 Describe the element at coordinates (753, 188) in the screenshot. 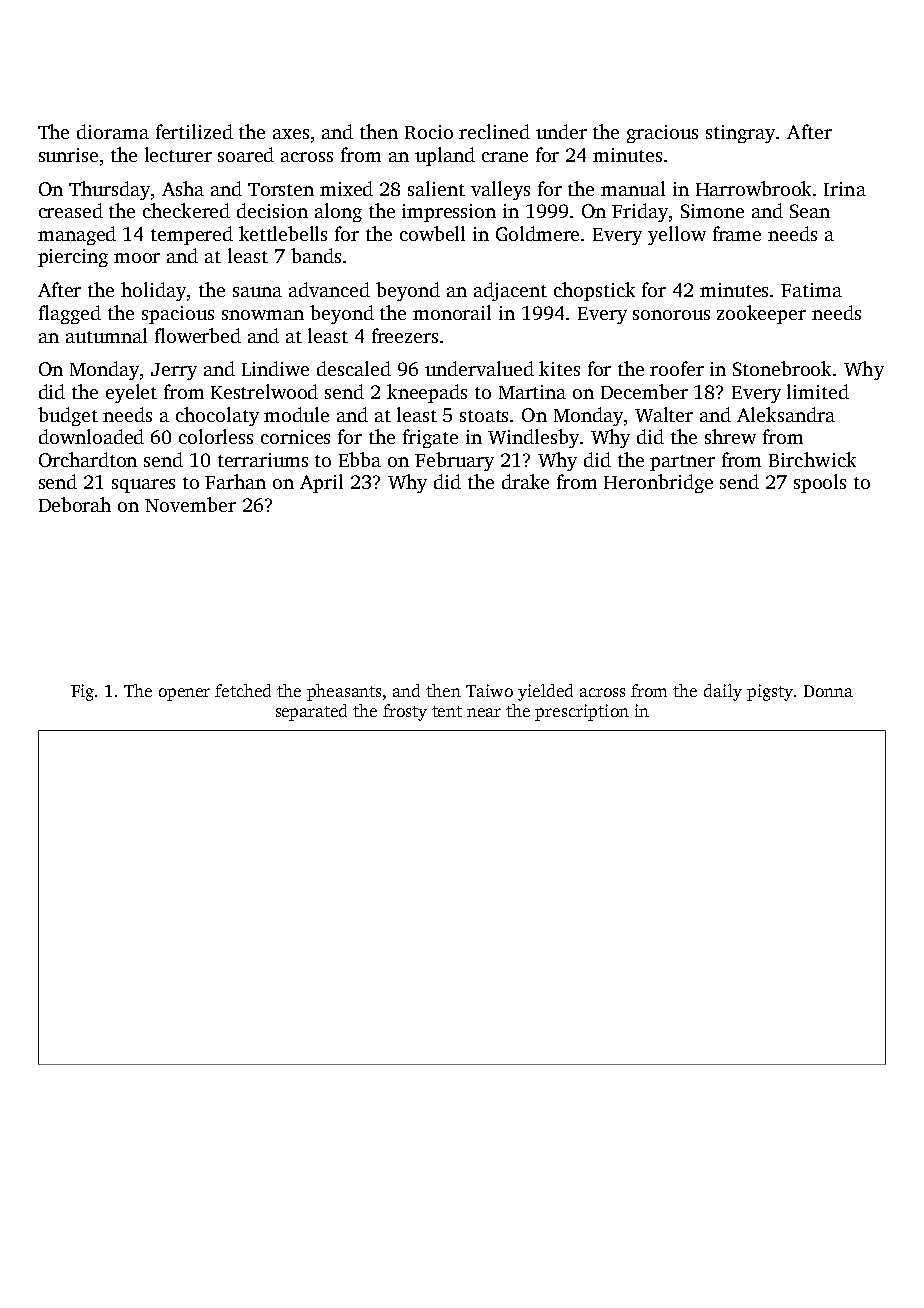

I see `Harrowbrook` at that location.
